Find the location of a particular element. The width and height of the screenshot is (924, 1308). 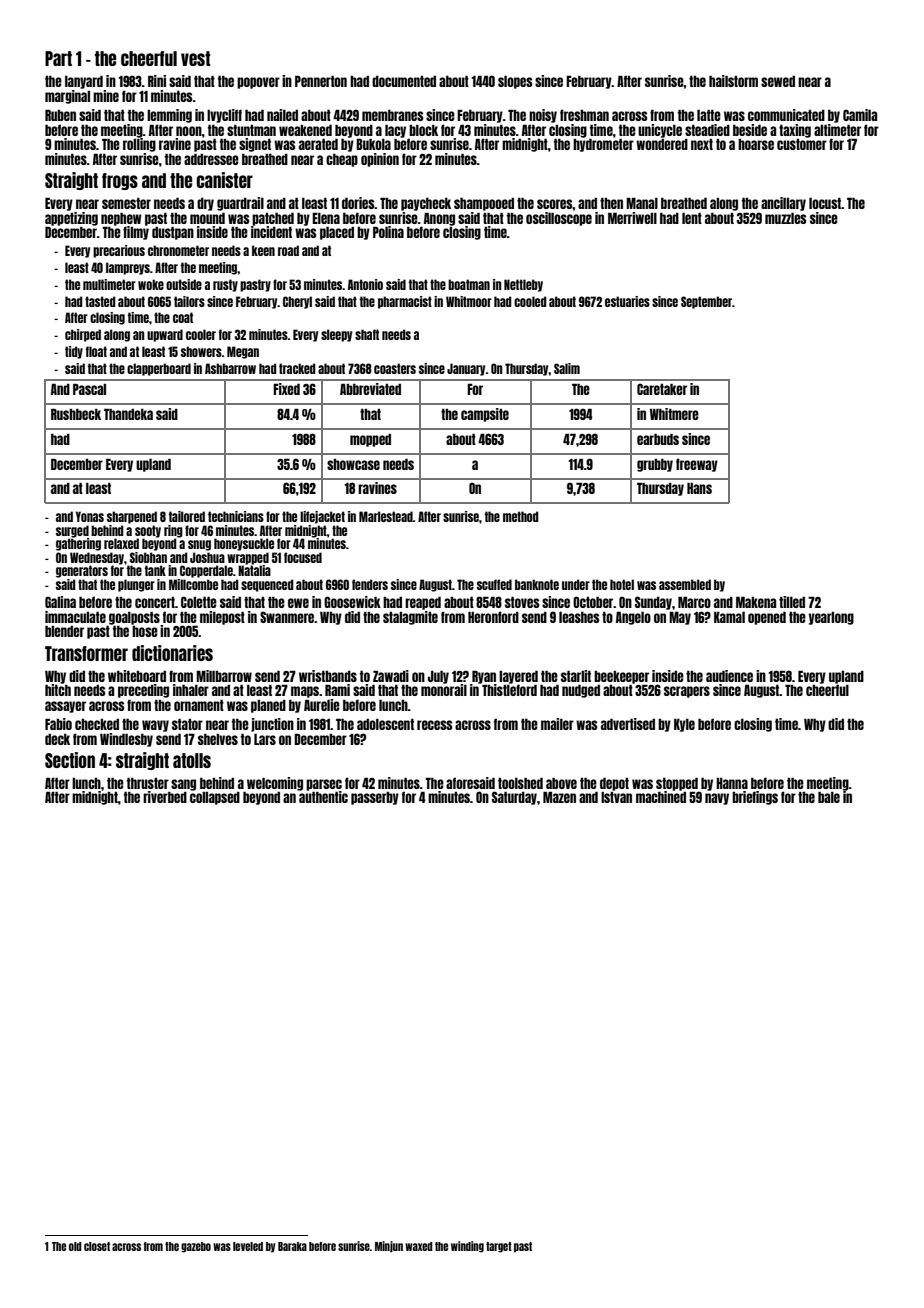

navy is located at coordinates (717, 799).
